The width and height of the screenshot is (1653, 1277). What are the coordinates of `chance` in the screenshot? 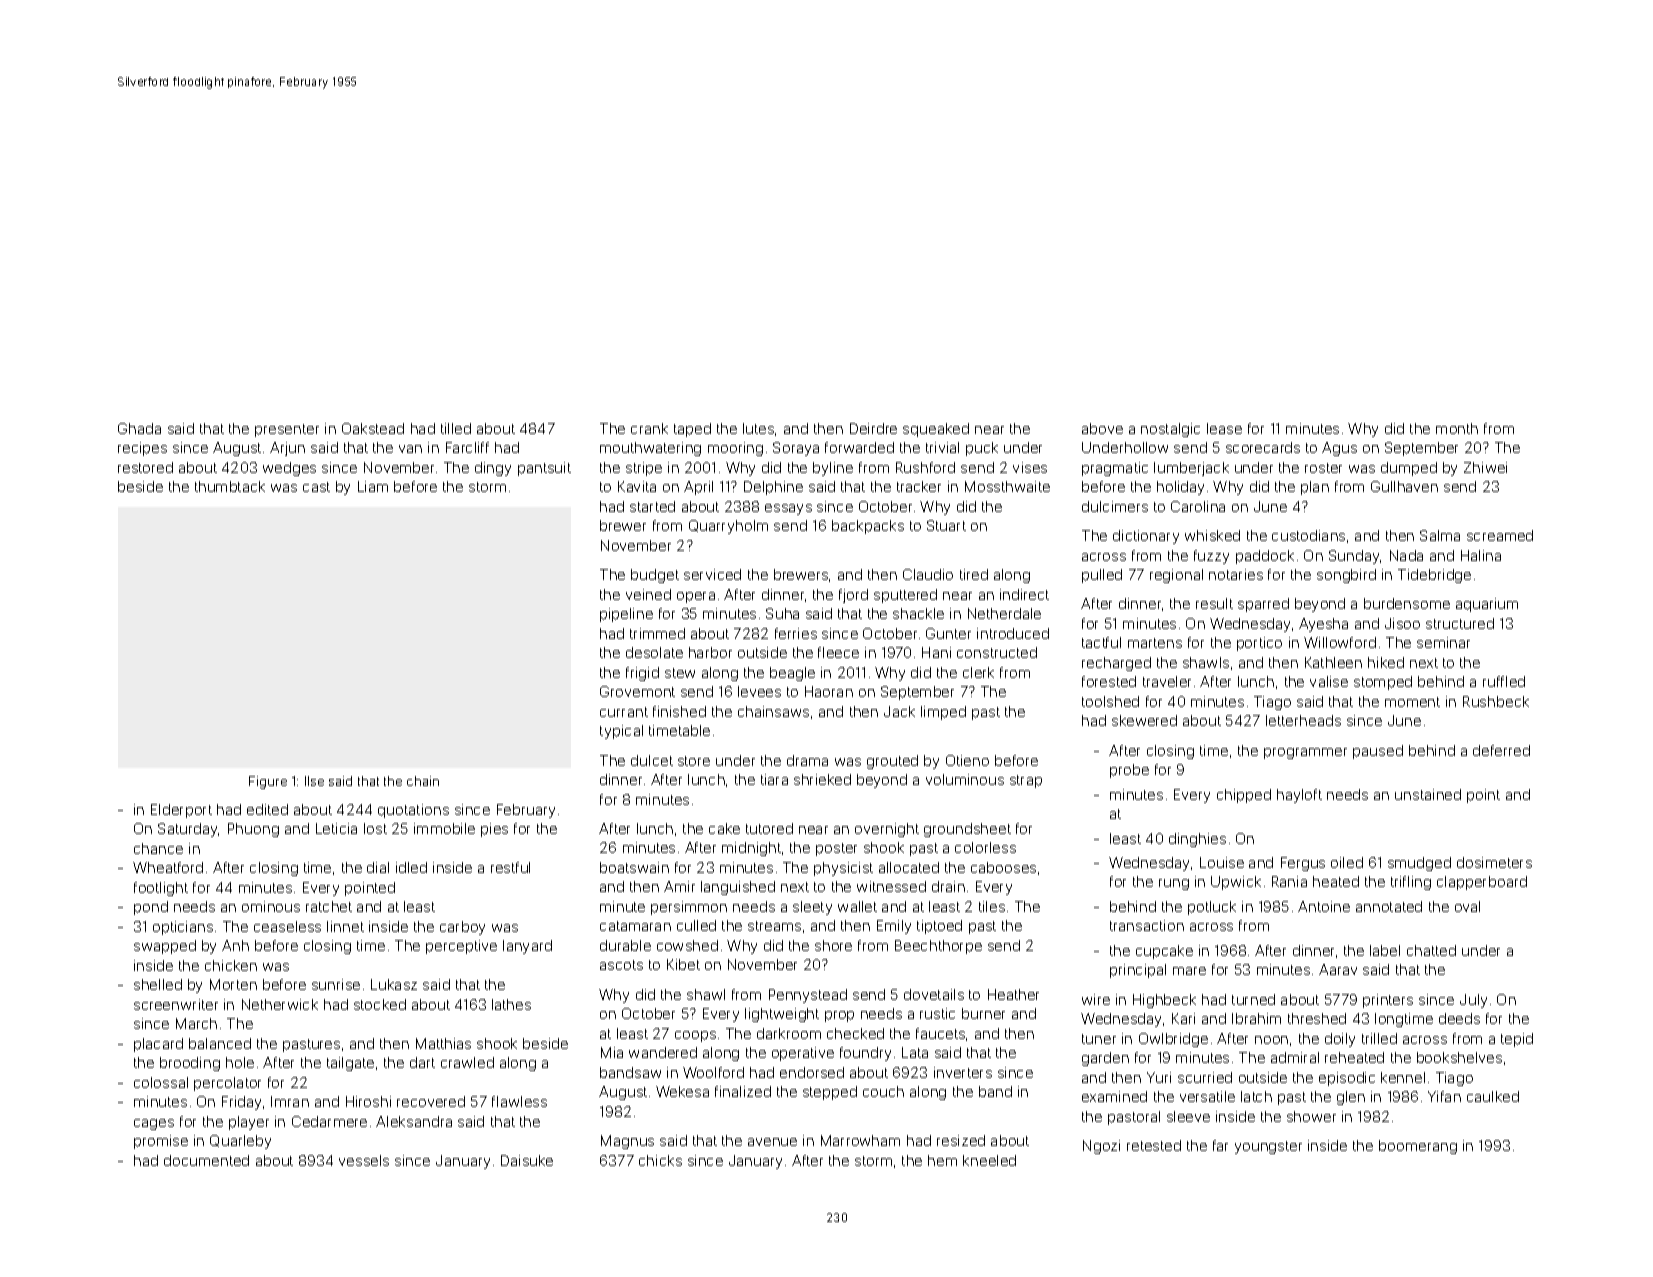 It's located at (158, 848).
